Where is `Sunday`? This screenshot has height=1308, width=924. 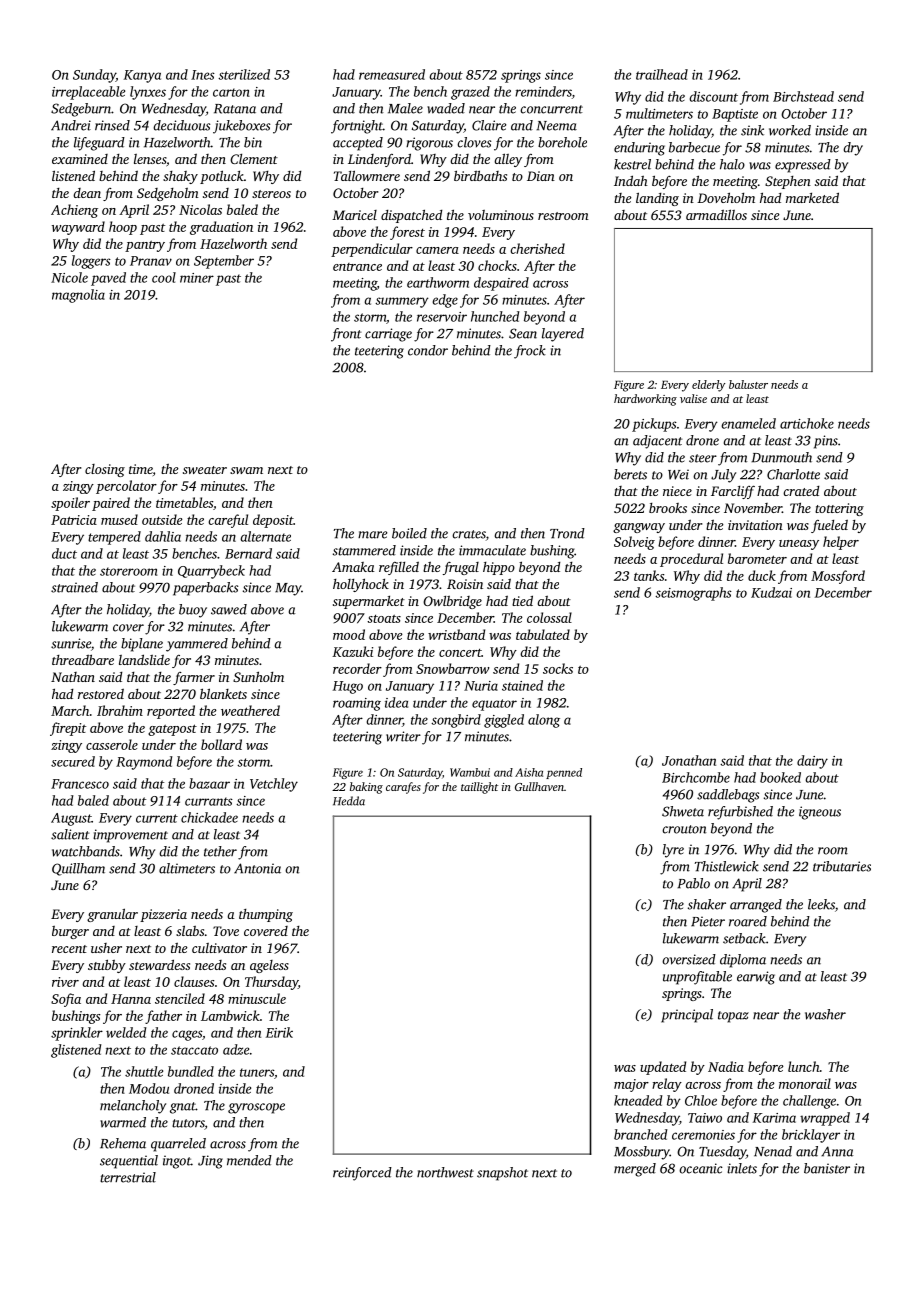
Sunday is located at coordinates (94, 76).
